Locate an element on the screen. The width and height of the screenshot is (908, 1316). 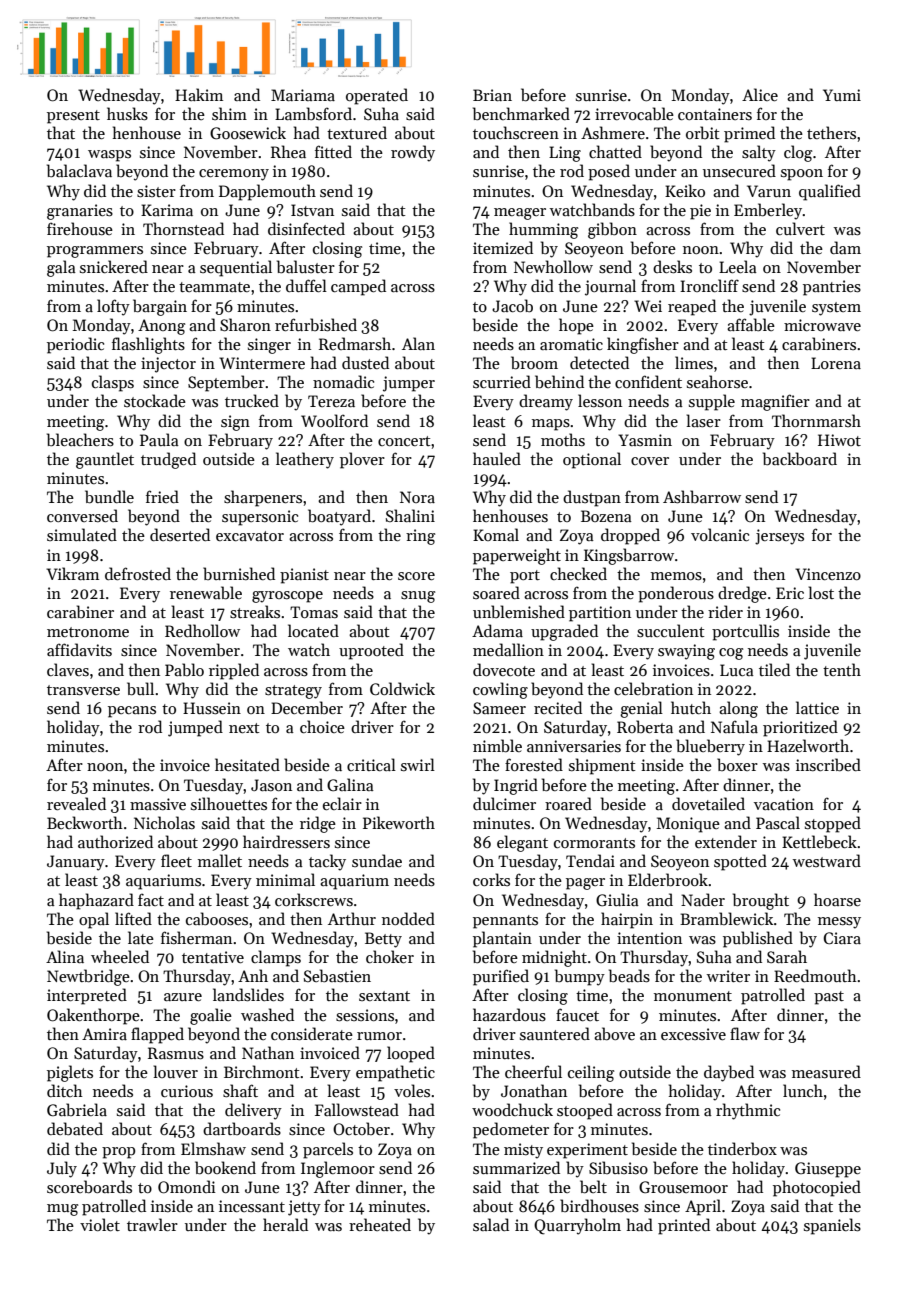
Komal is located at coordinates (496, 534).
